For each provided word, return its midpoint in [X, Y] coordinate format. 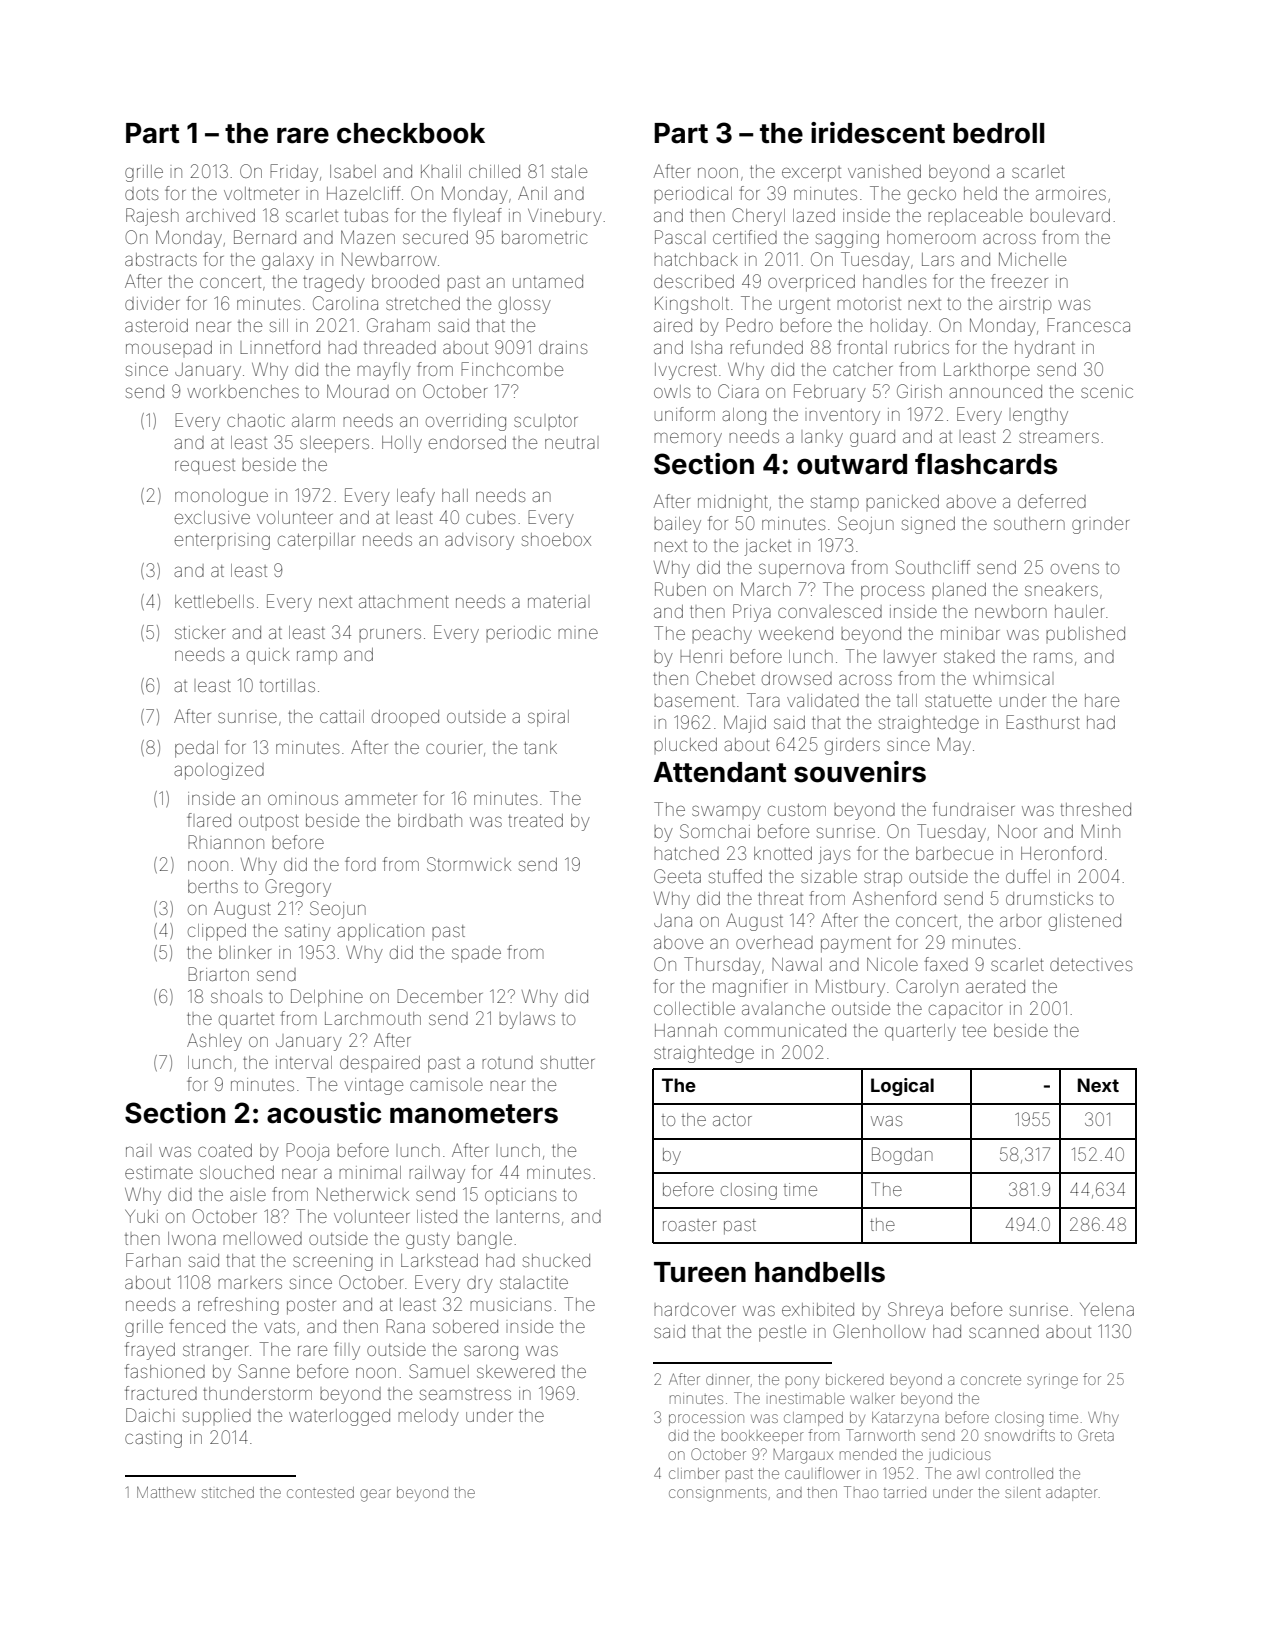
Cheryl [758, 217]
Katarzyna [905, 1419]
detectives [1091, 964]
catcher [863, 369]
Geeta [677, 876]
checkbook [411, 133]
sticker [200, 632]
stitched [228, 1492]
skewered [516, 1371]
